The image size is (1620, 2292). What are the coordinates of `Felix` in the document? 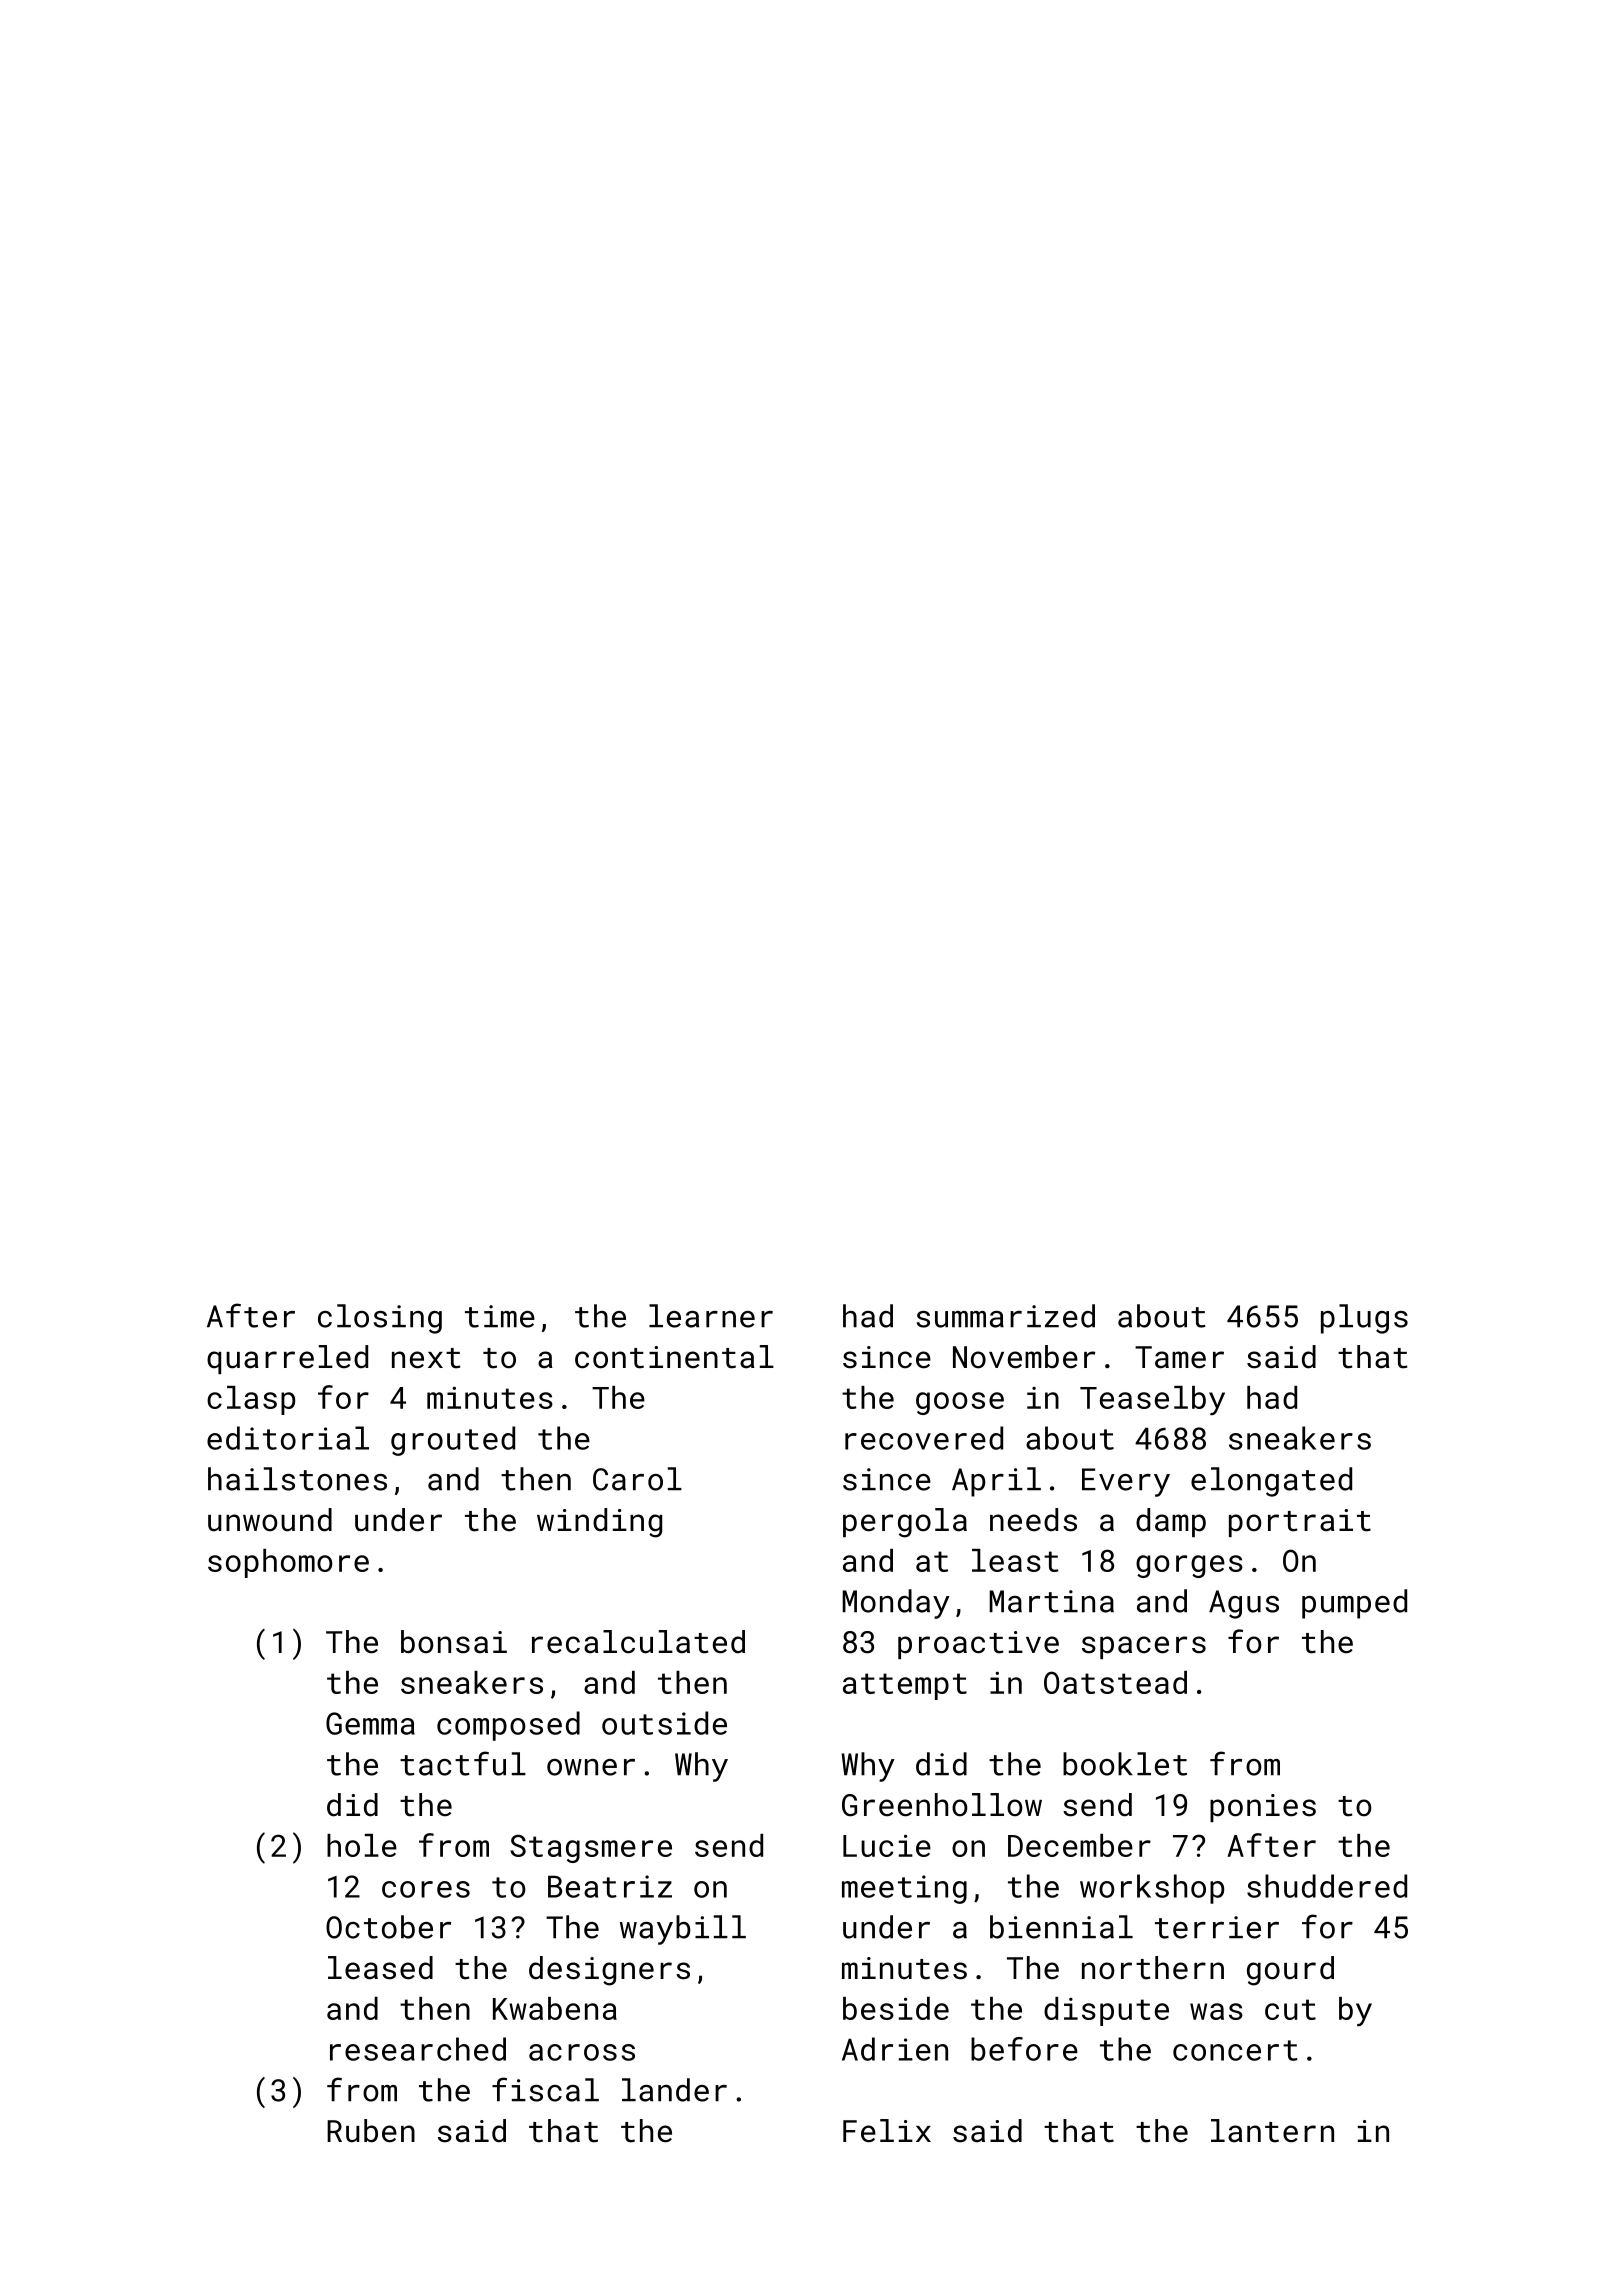 It's located at (887, 2131).
